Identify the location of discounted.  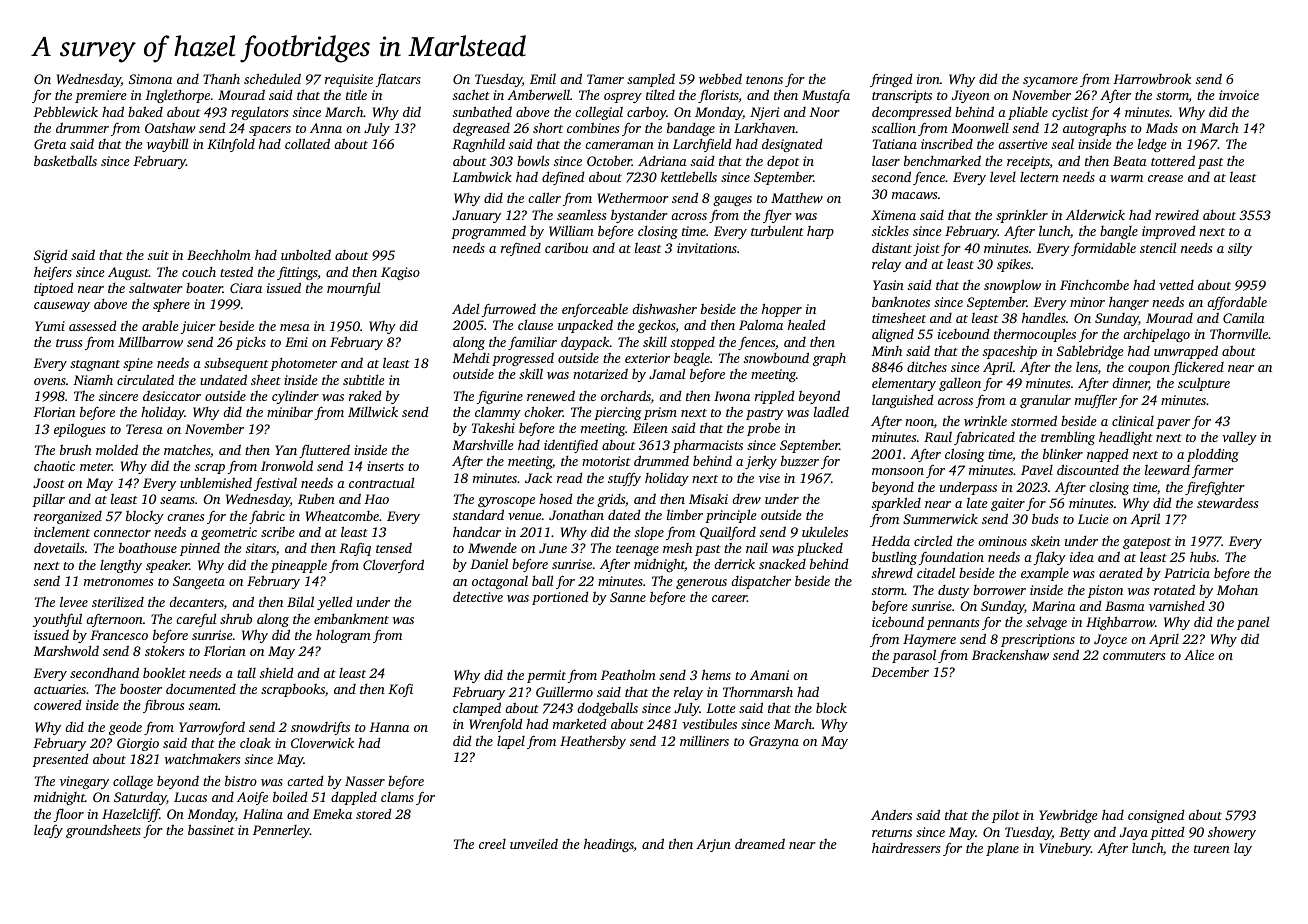
(1088, 469).
